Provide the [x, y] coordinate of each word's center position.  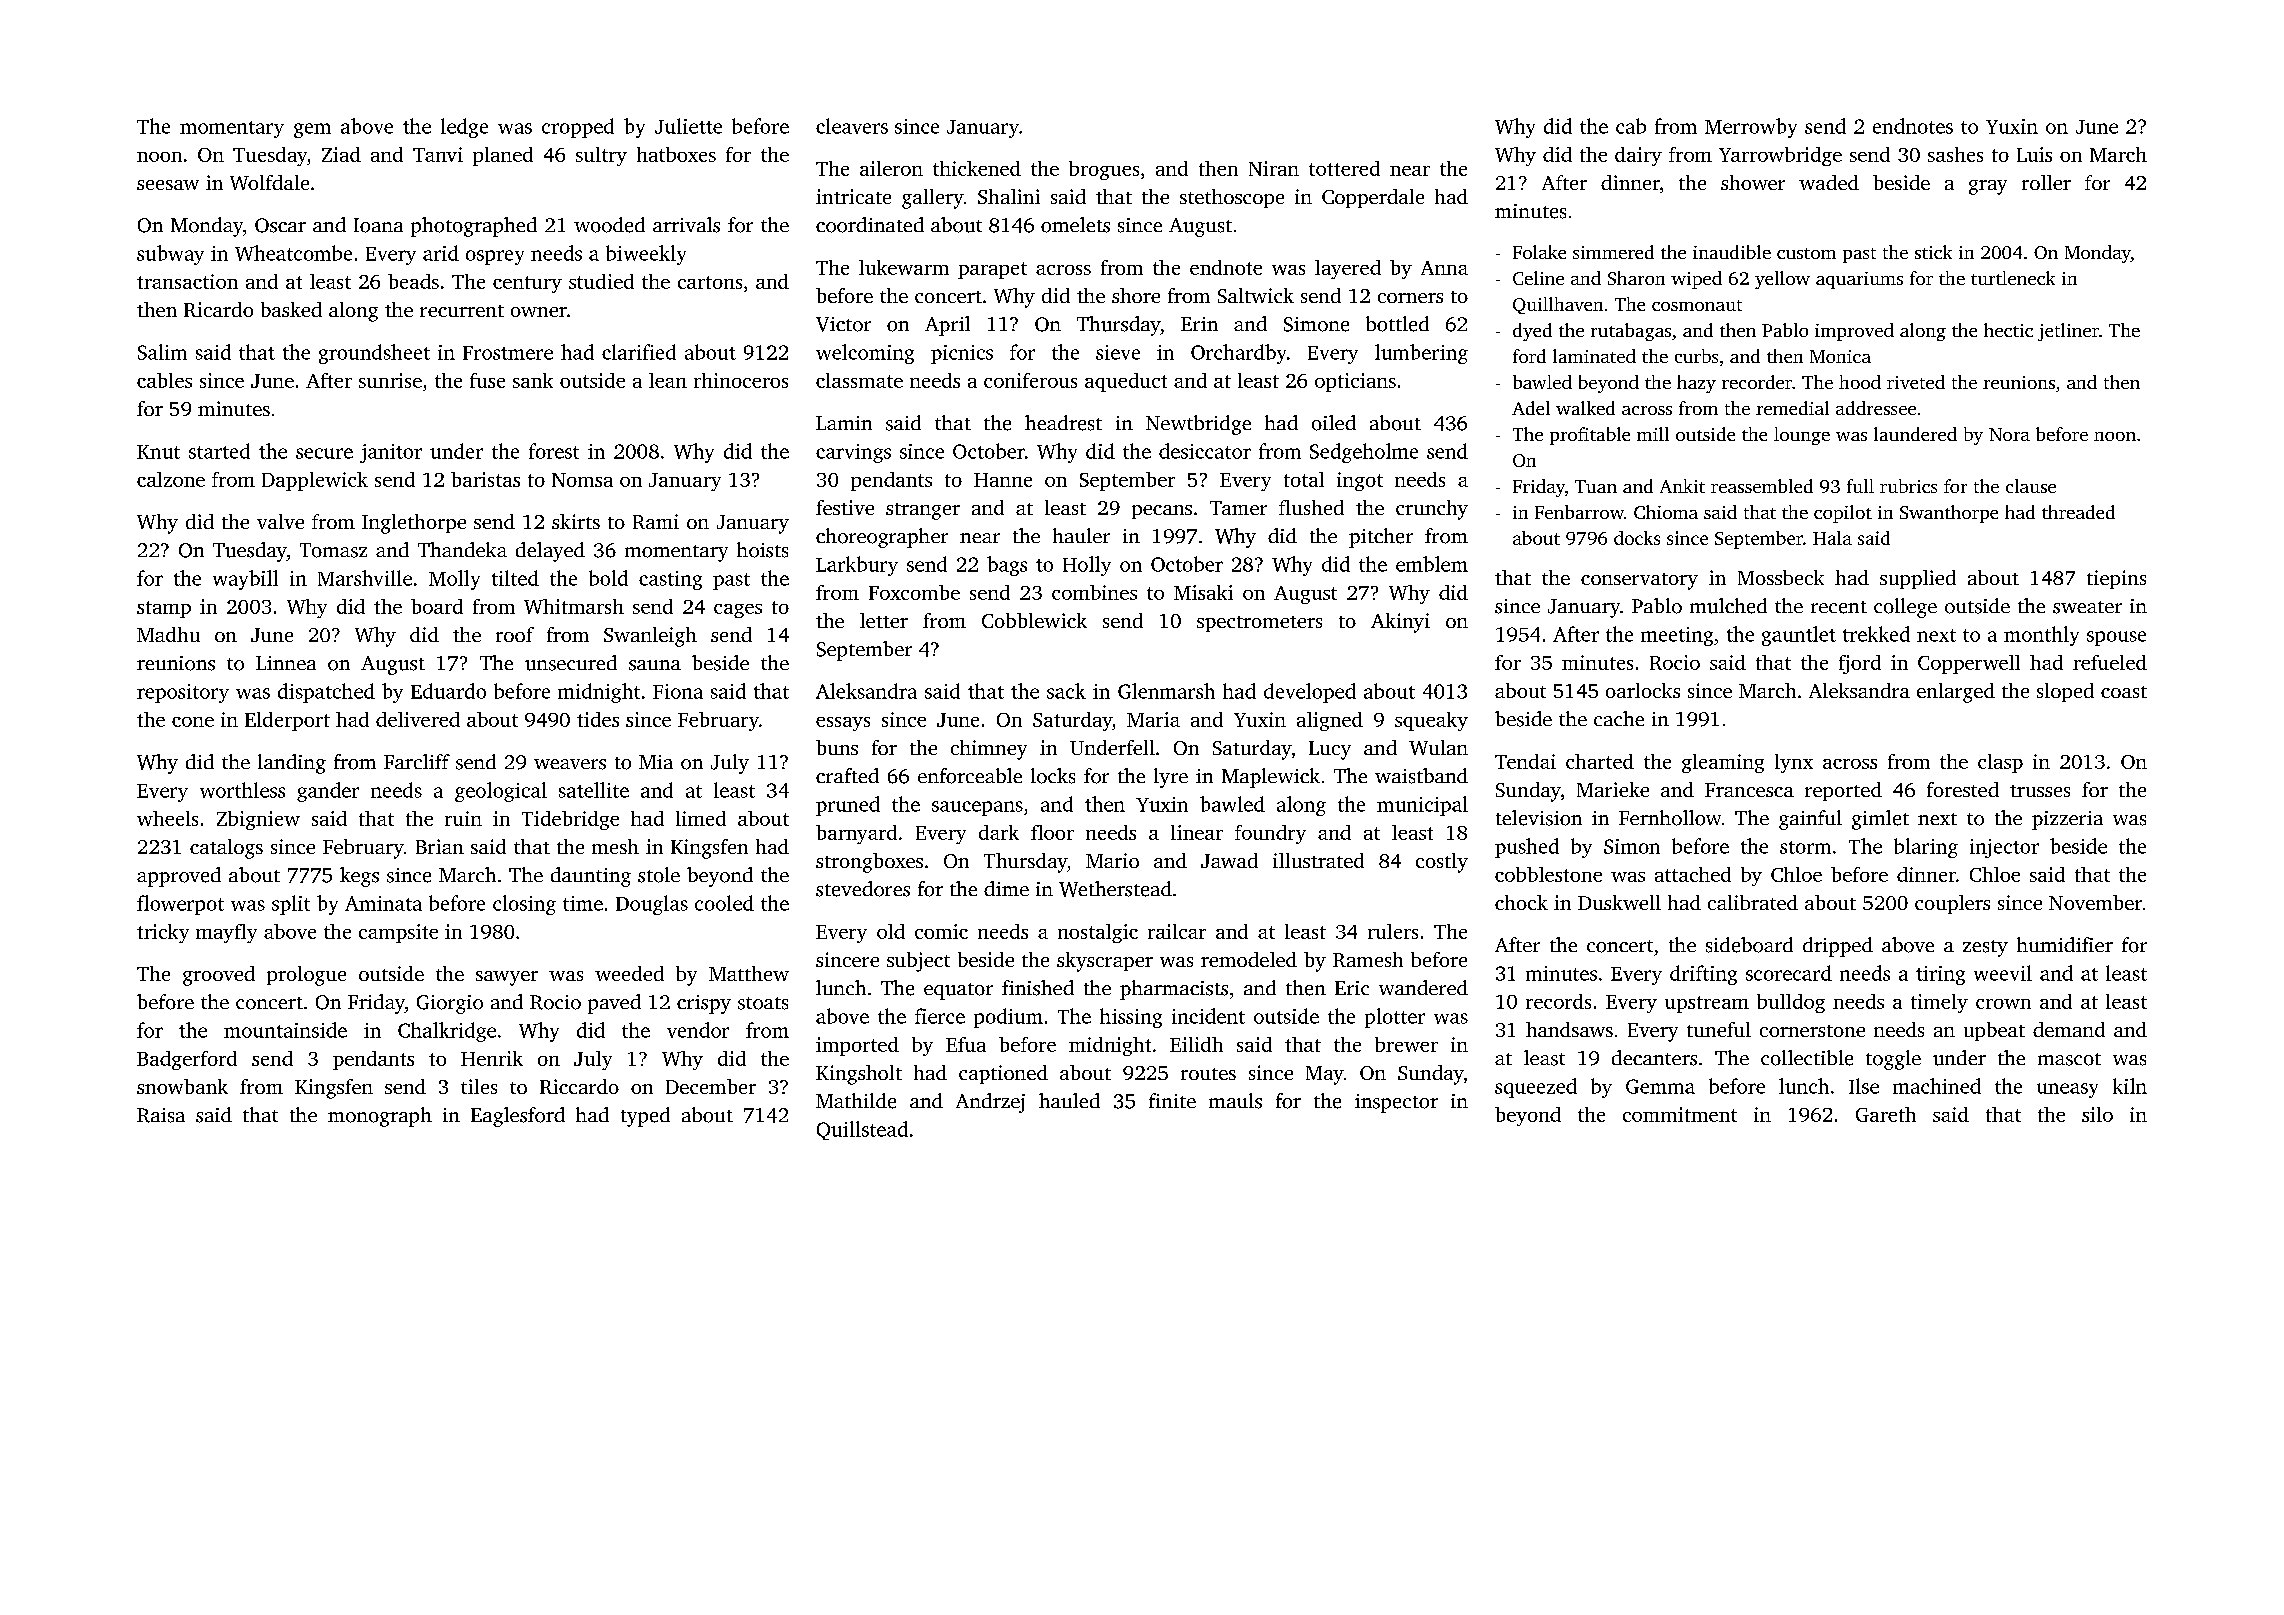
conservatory [1639, 581]
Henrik [492, 1058]
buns [837, 747]
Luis [2034, 154]
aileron [891, 168]
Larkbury [857, 566]
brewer [1406, 1044]
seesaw [168, 185]
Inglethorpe [414, 524]
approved [179, 877]
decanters [1654, 1058]
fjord [1860, 664]
